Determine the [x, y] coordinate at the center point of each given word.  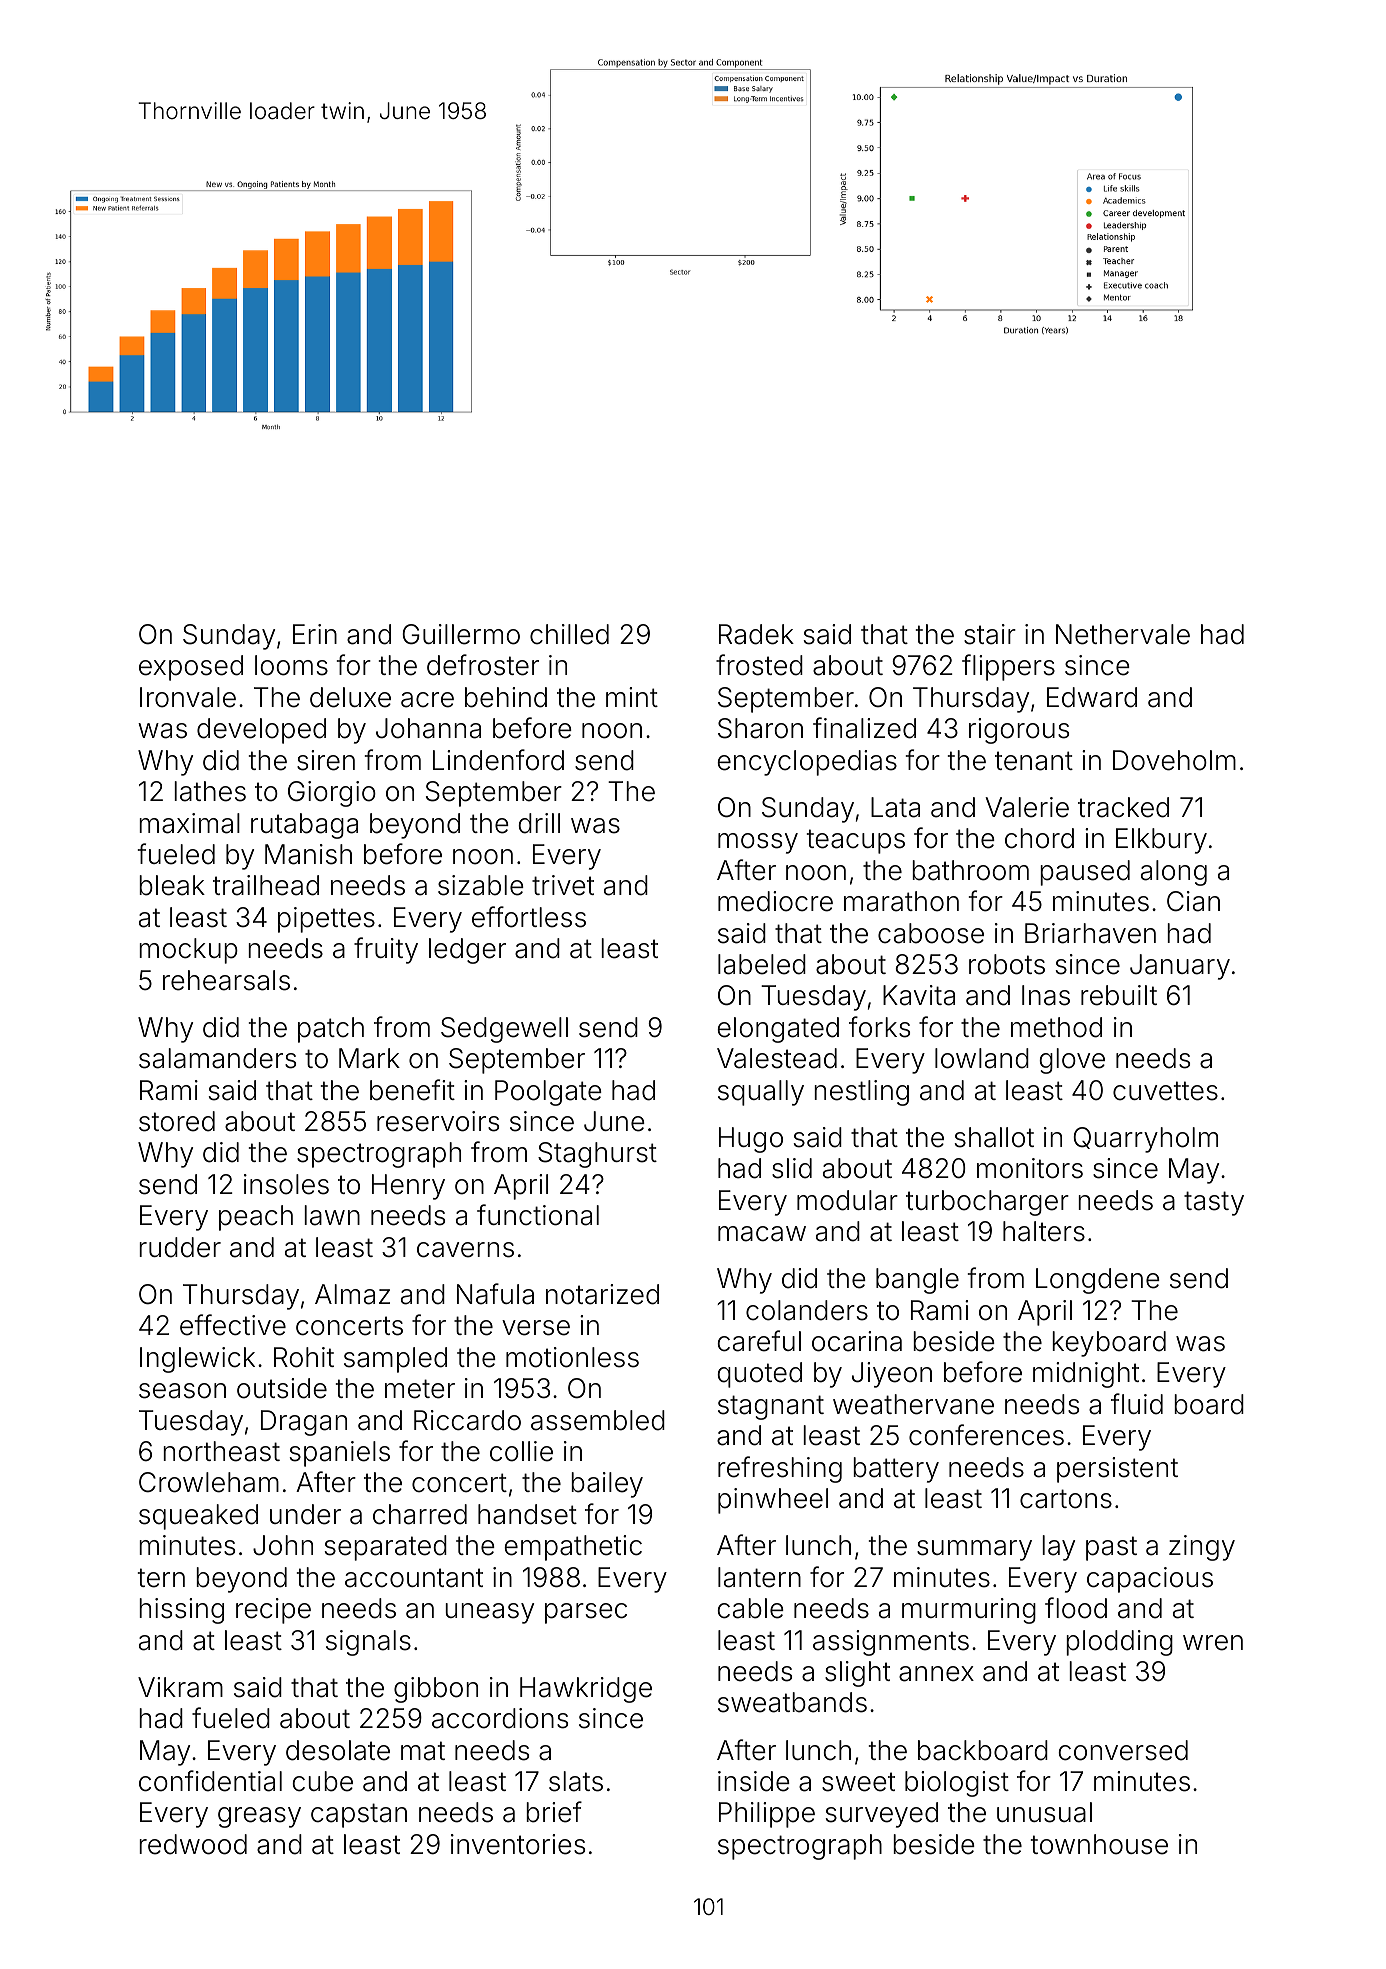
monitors [1030, 1168]
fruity [386, 950]
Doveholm [1174, 760]
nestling [861, 1093]
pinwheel [773, 1501]
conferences [986, 1435]
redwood [193, 1844]
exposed [191, 668]
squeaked [198, 1517]
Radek [756, 634]
